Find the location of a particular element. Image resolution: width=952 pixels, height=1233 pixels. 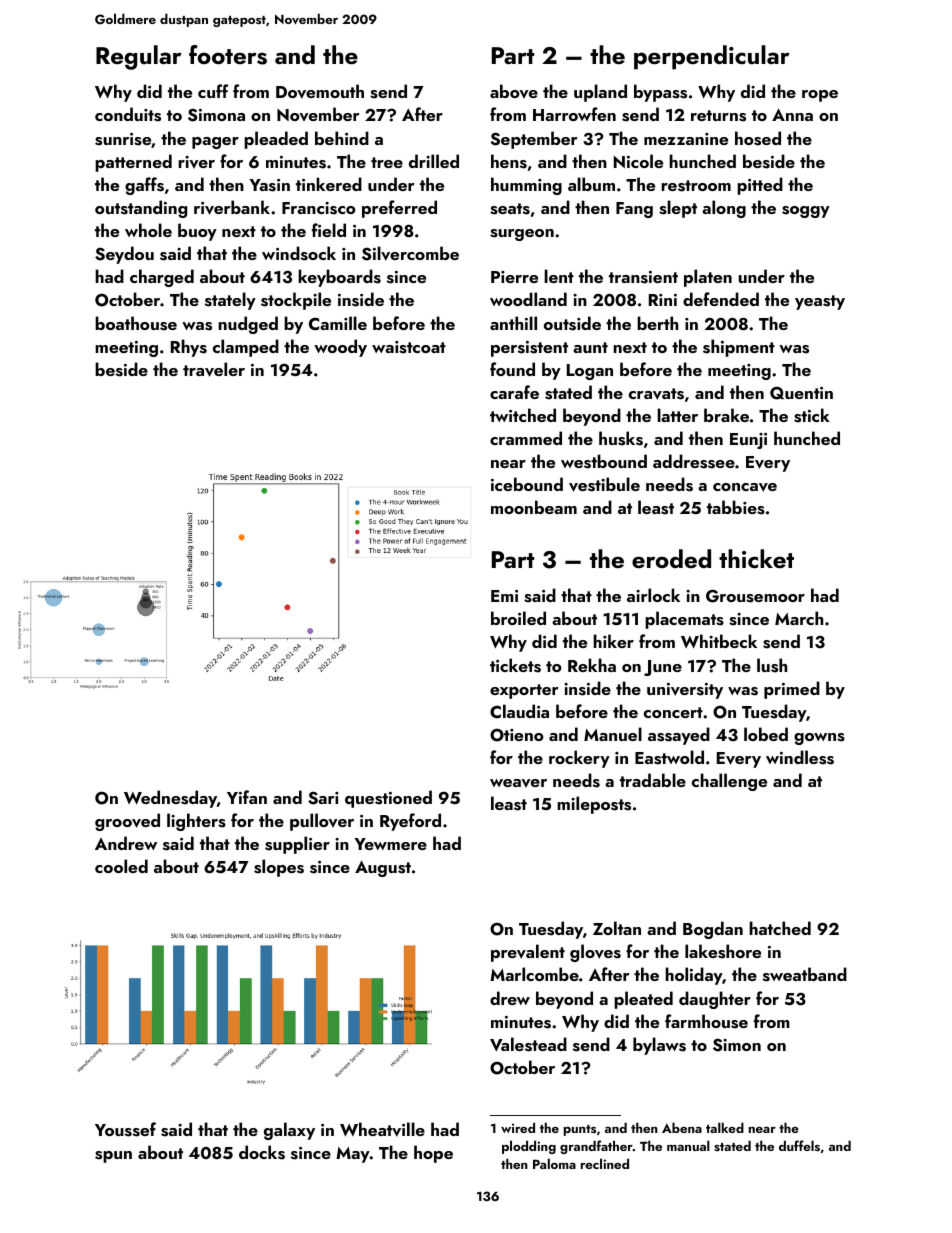

manual is located at coordinates (688, 1145).
